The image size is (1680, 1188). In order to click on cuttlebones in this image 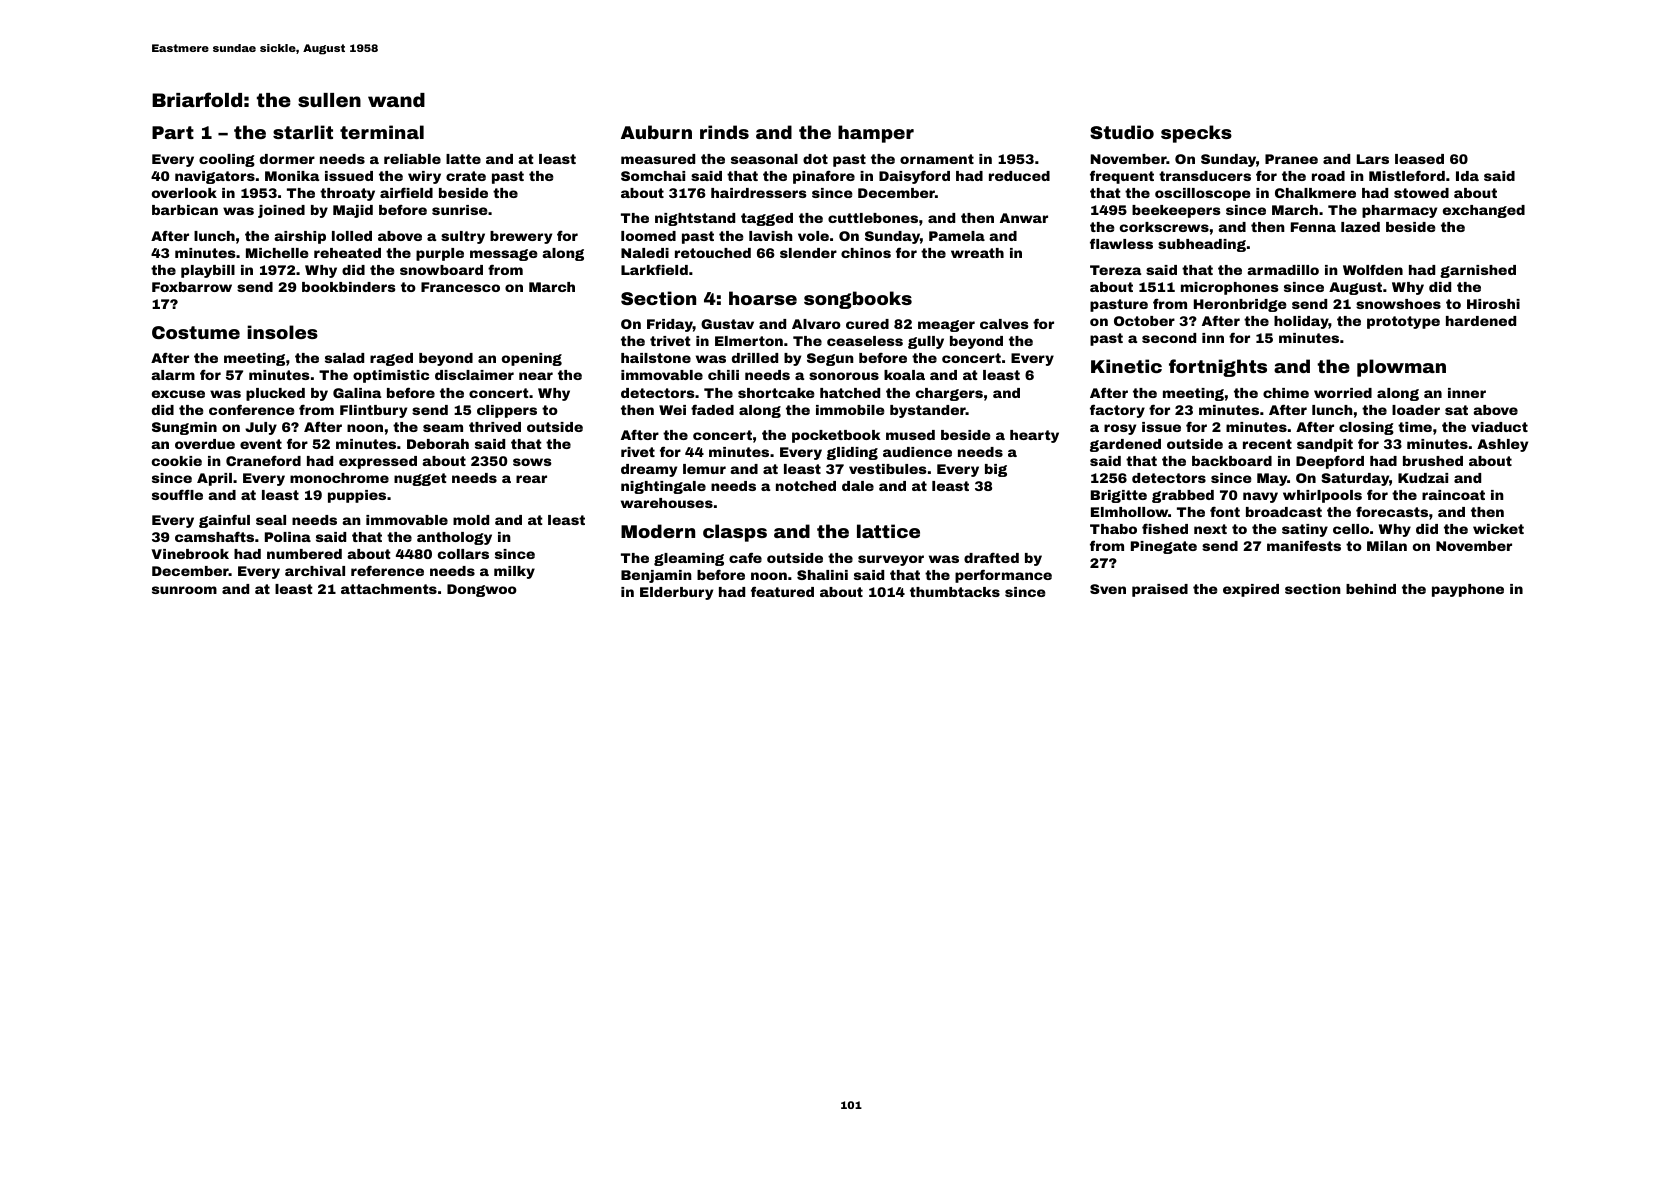, I will do `click(873, 218)`.
